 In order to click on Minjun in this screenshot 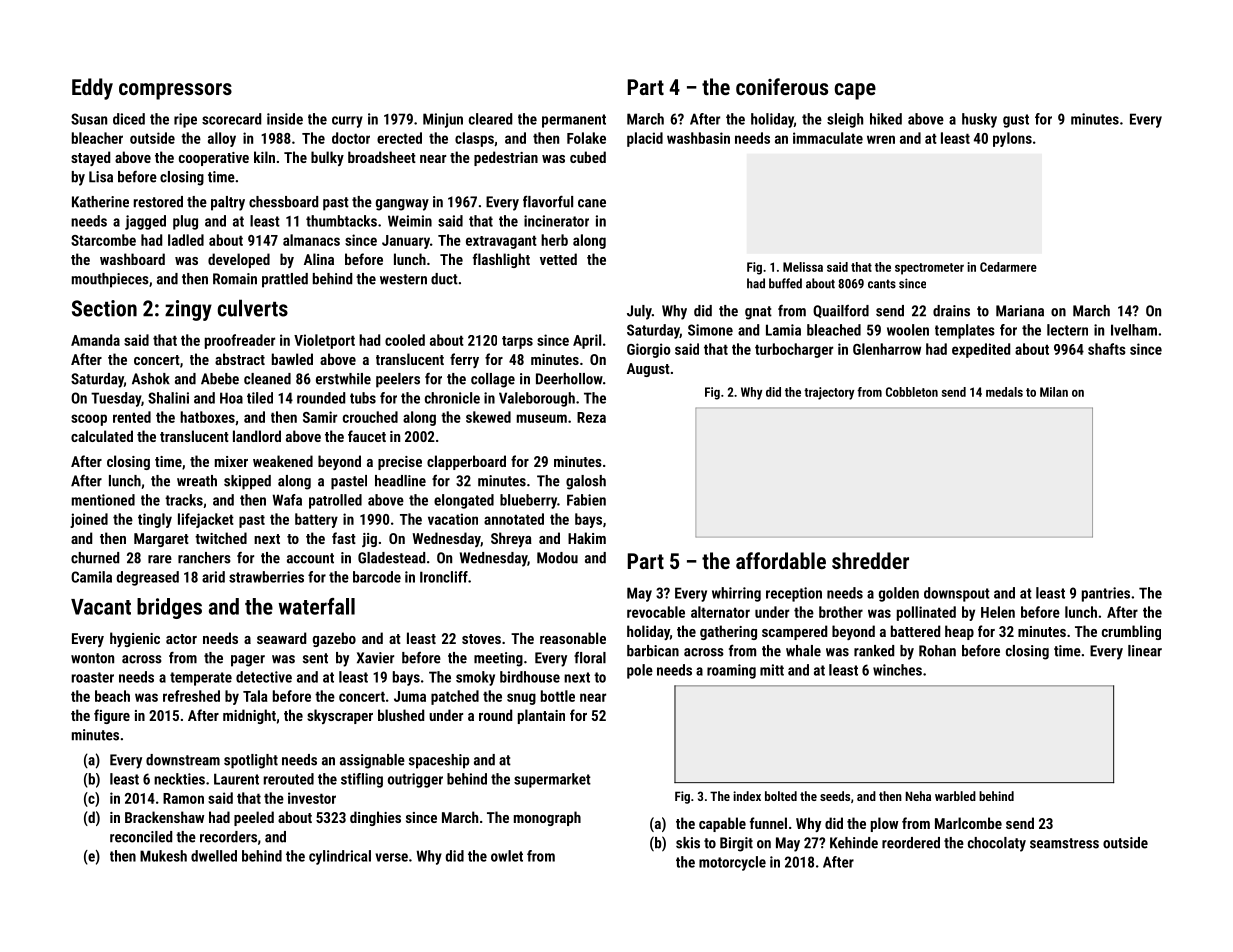, I will do `click(443, 120)`.
